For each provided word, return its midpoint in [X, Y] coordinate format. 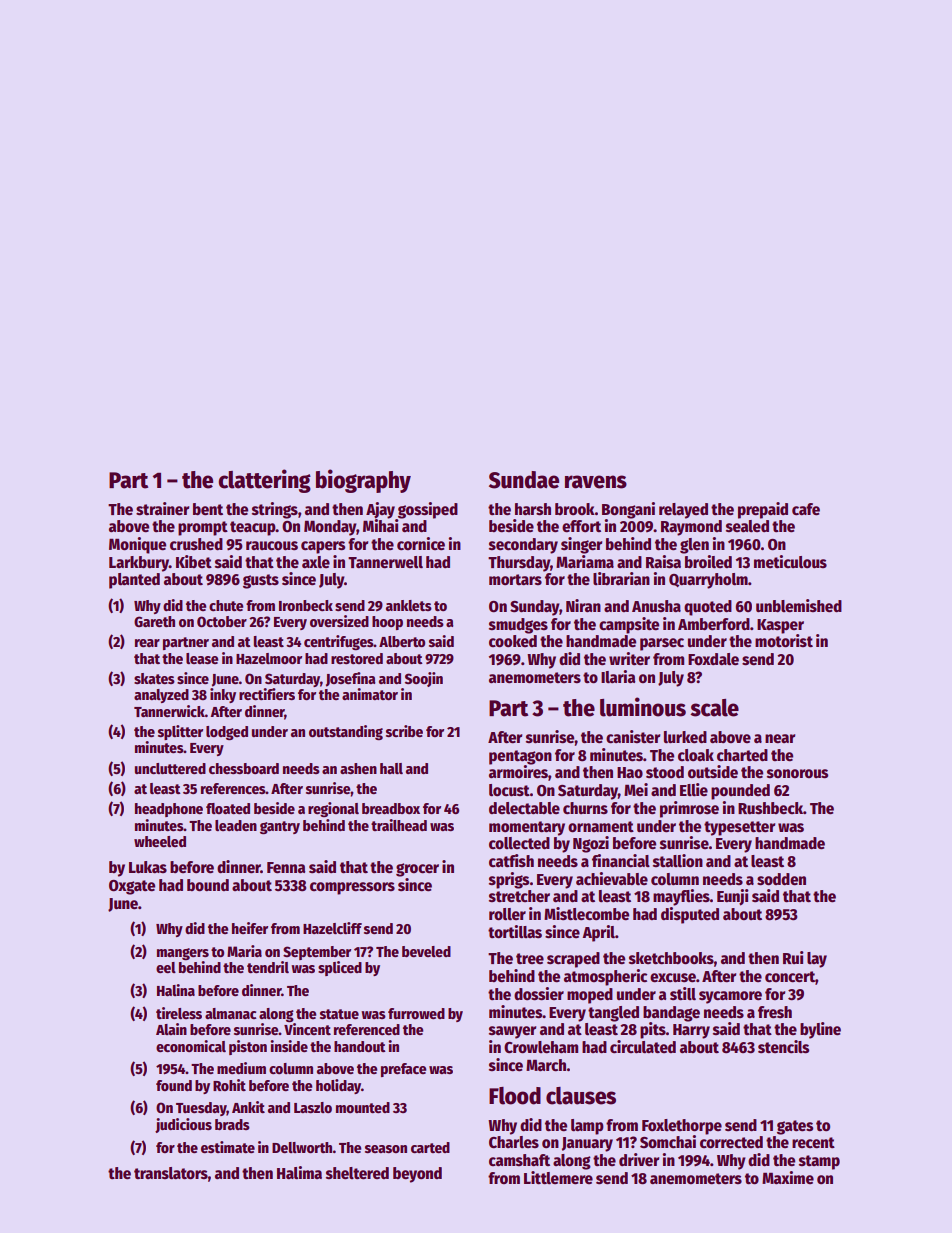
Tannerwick [169, 711]
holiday [338, 1086]
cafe [806, 509]
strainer [162, 509]
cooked [513, 641]
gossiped [428, 510]
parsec [662, 644]
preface [403, 1070]
